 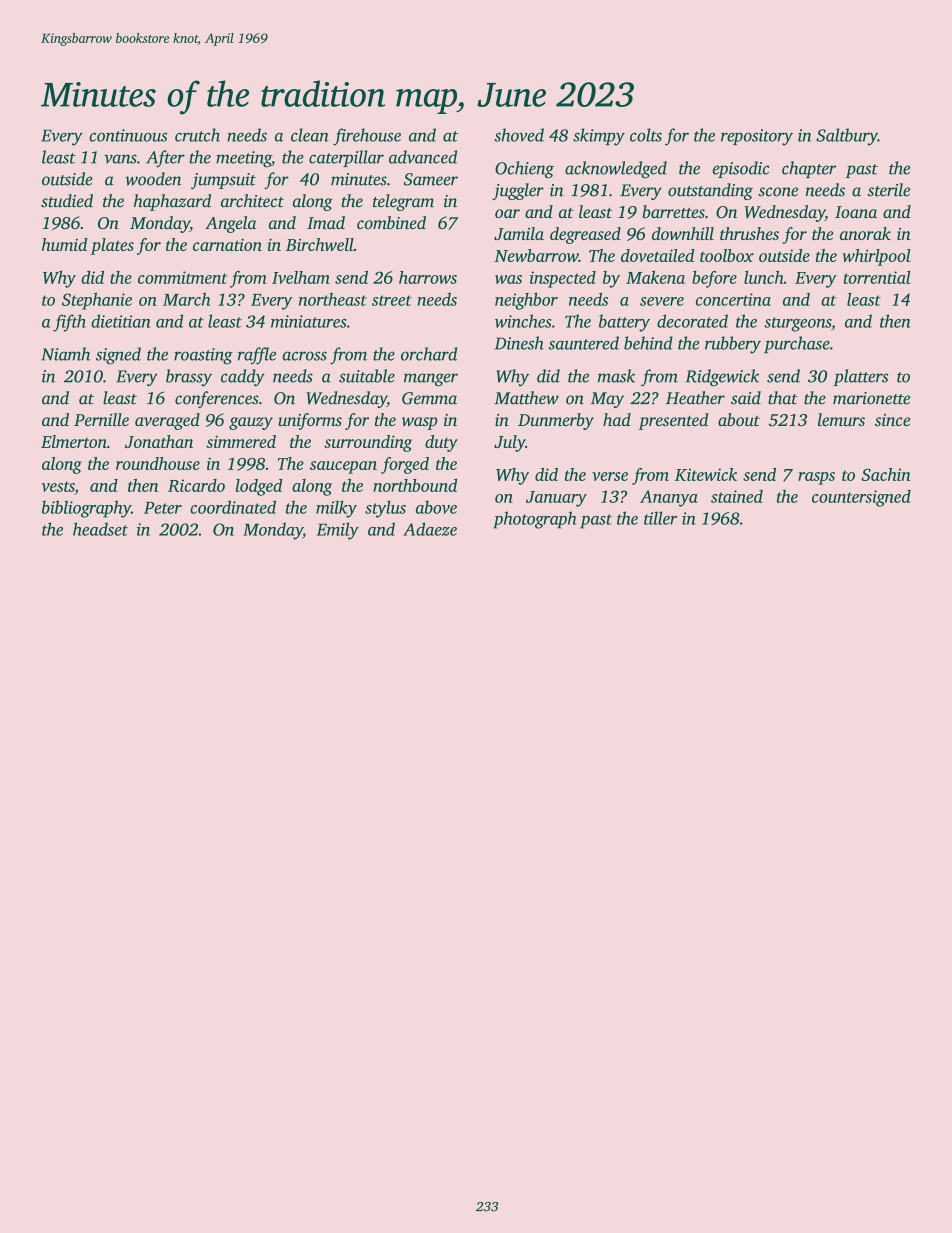 I want to click on raffle, so click(x=257, y=356).
